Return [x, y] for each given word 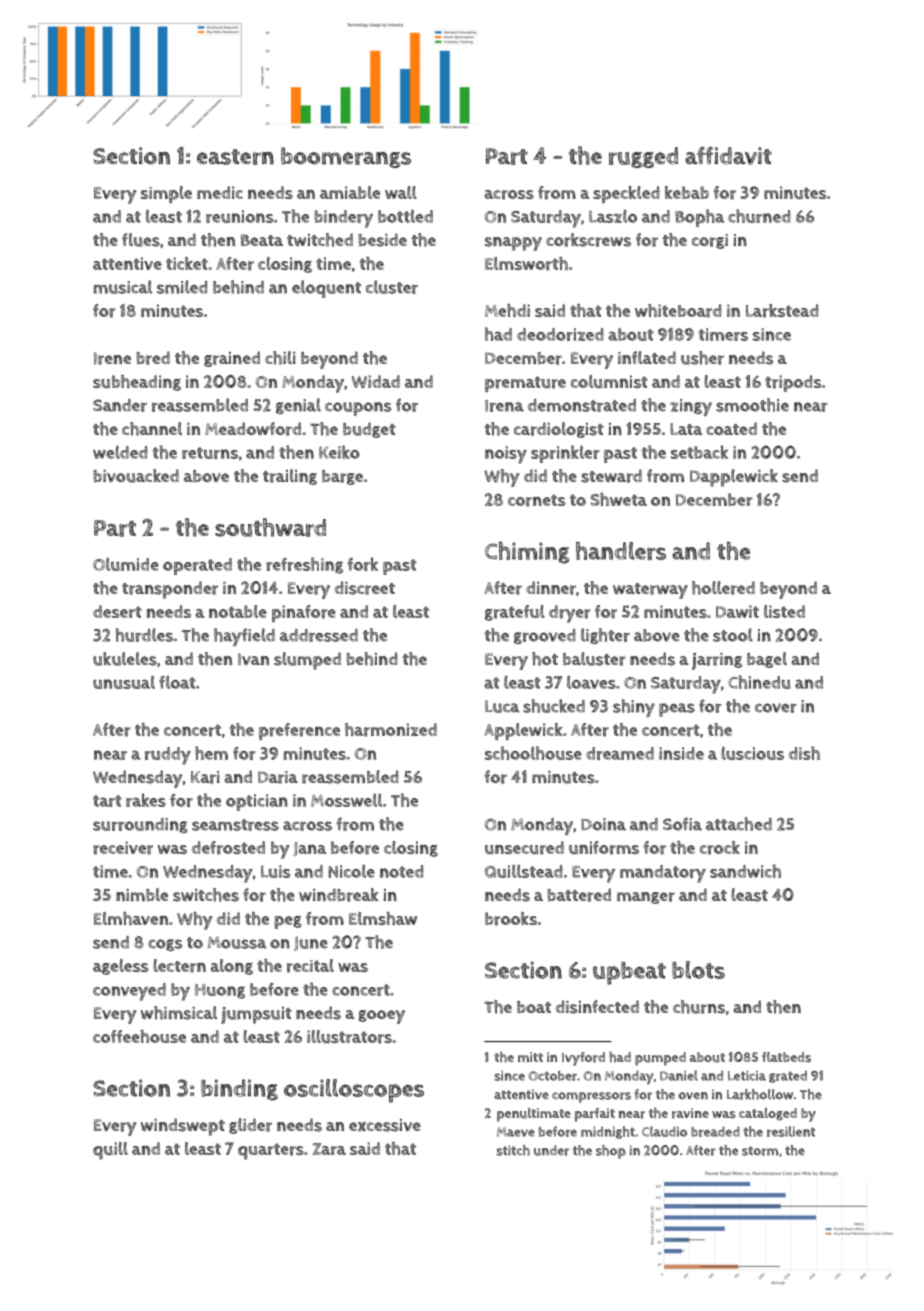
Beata [262, 240]
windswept [183, 1127]
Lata [686, 429]
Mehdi [507, 310]
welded [120, 452]
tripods [793, 383]
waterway [650, 591]
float [177, 682]
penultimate [534, 1115]
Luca [502, 706]
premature [525, 384]
